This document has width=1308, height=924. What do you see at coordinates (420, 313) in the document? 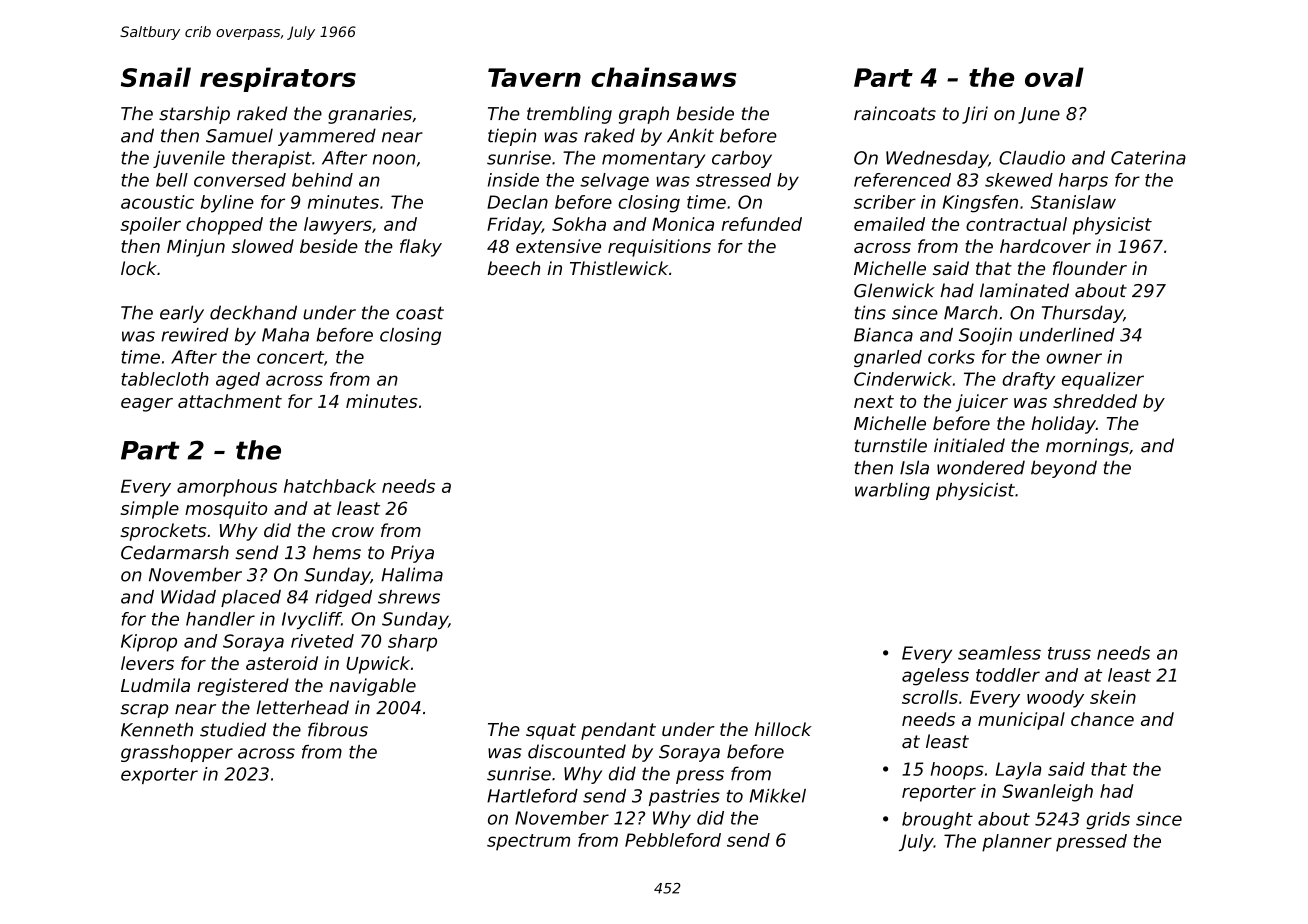
I see `coast` at bounding box center [420, 313].
